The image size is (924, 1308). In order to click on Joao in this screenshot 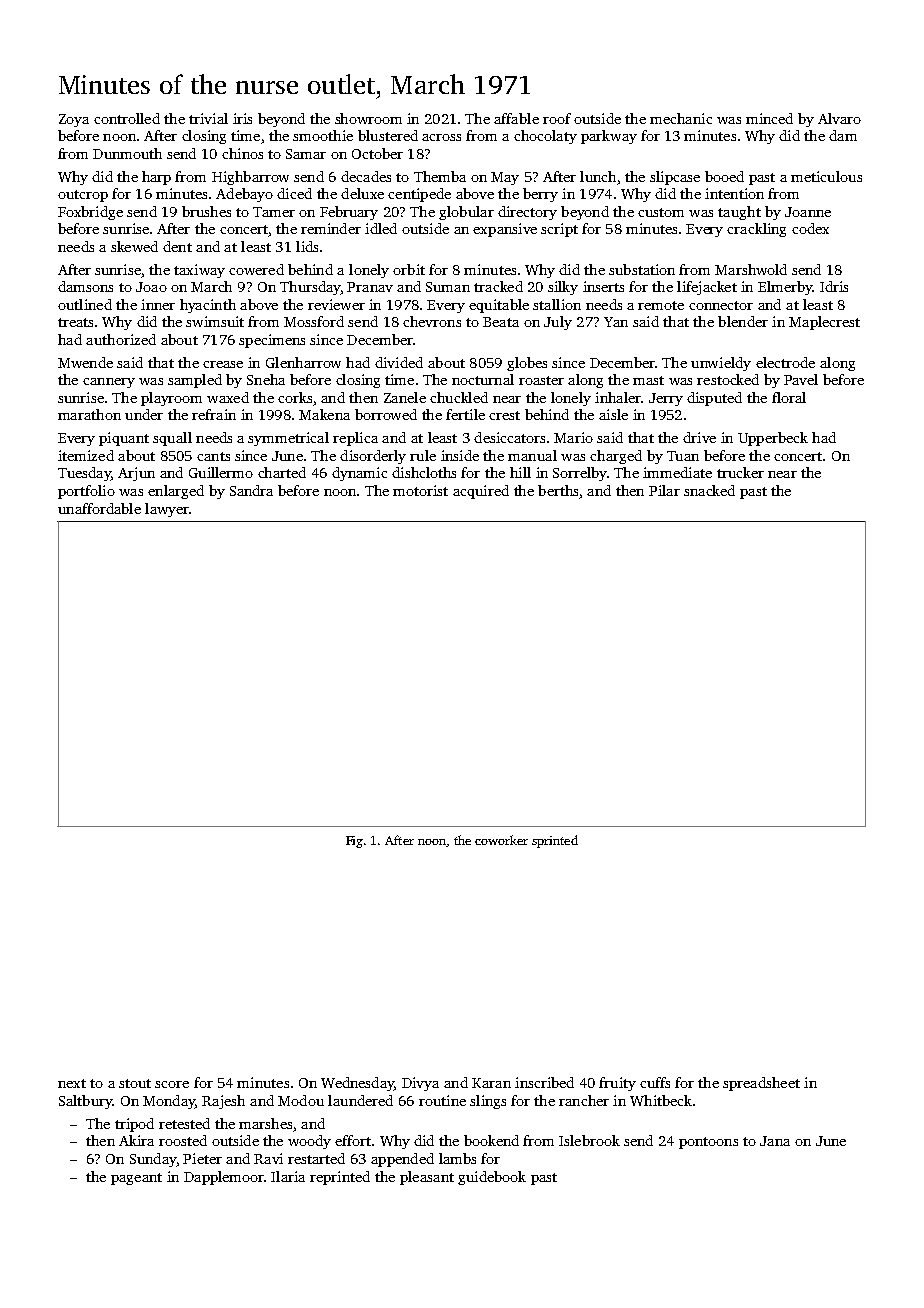, I will do `click(151, 287)`.
